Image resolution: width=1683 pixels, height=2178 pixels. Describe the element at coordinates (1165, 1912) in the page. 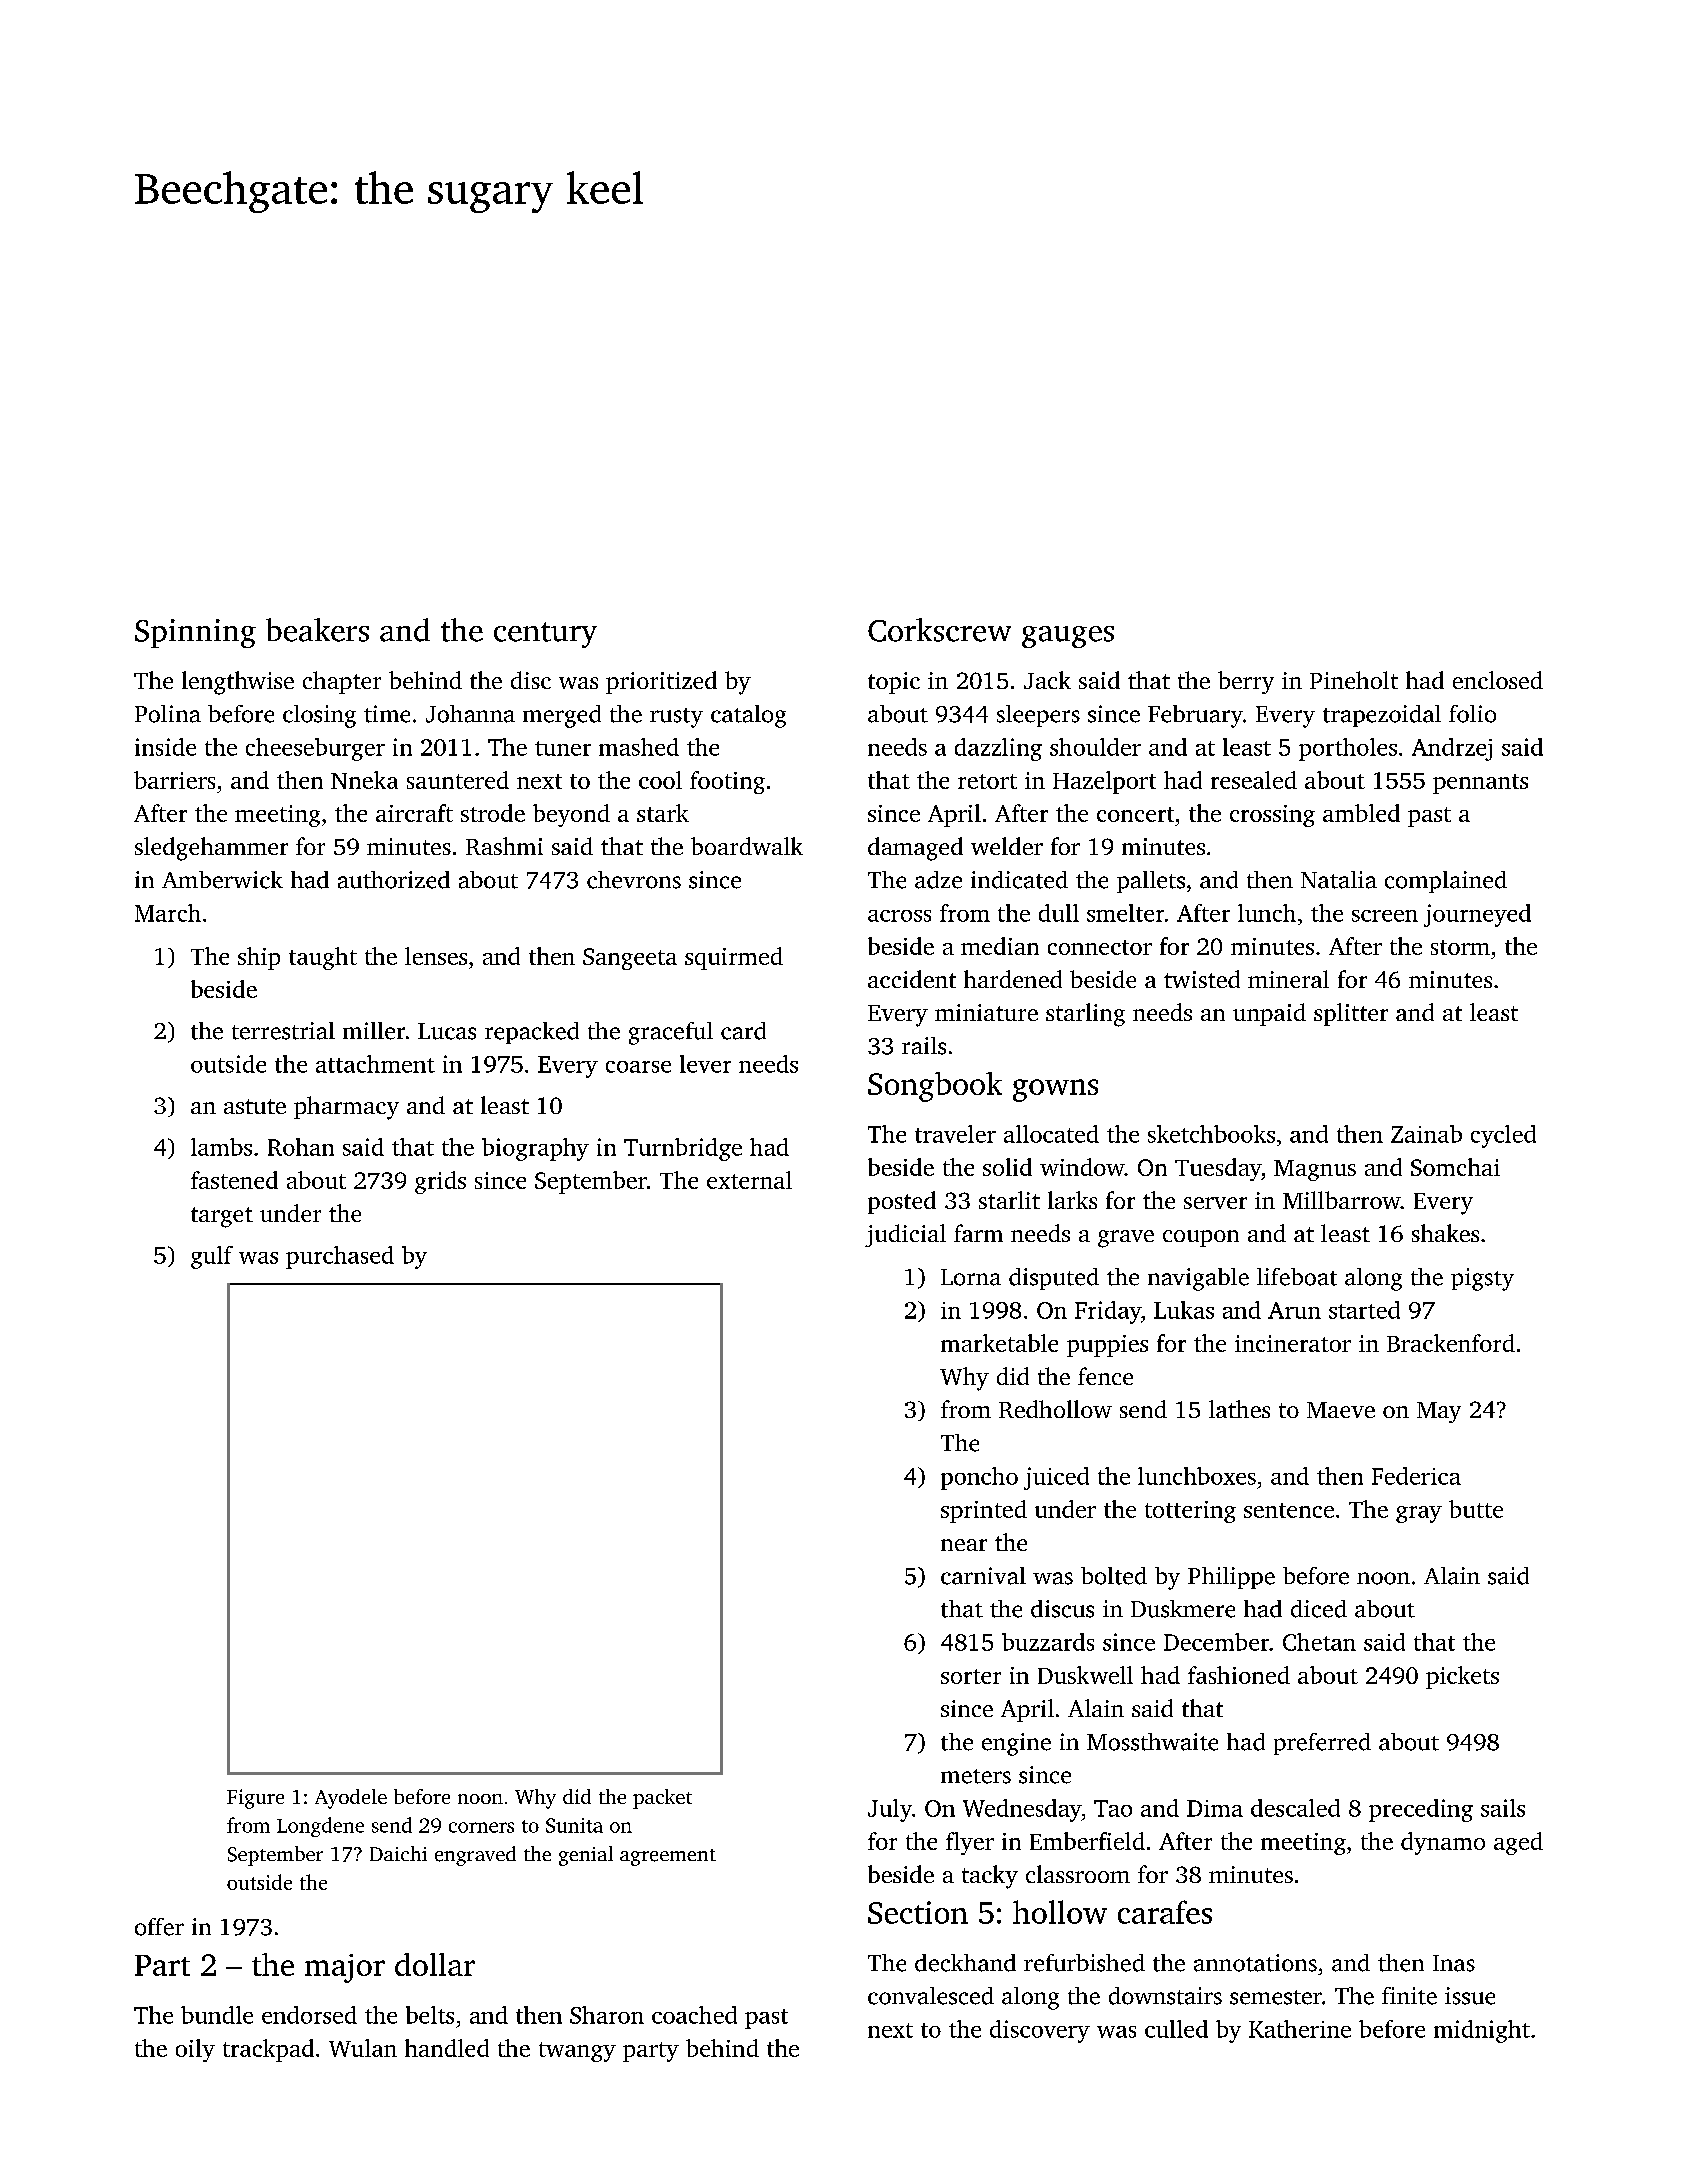

I see `carafes` at that location.
